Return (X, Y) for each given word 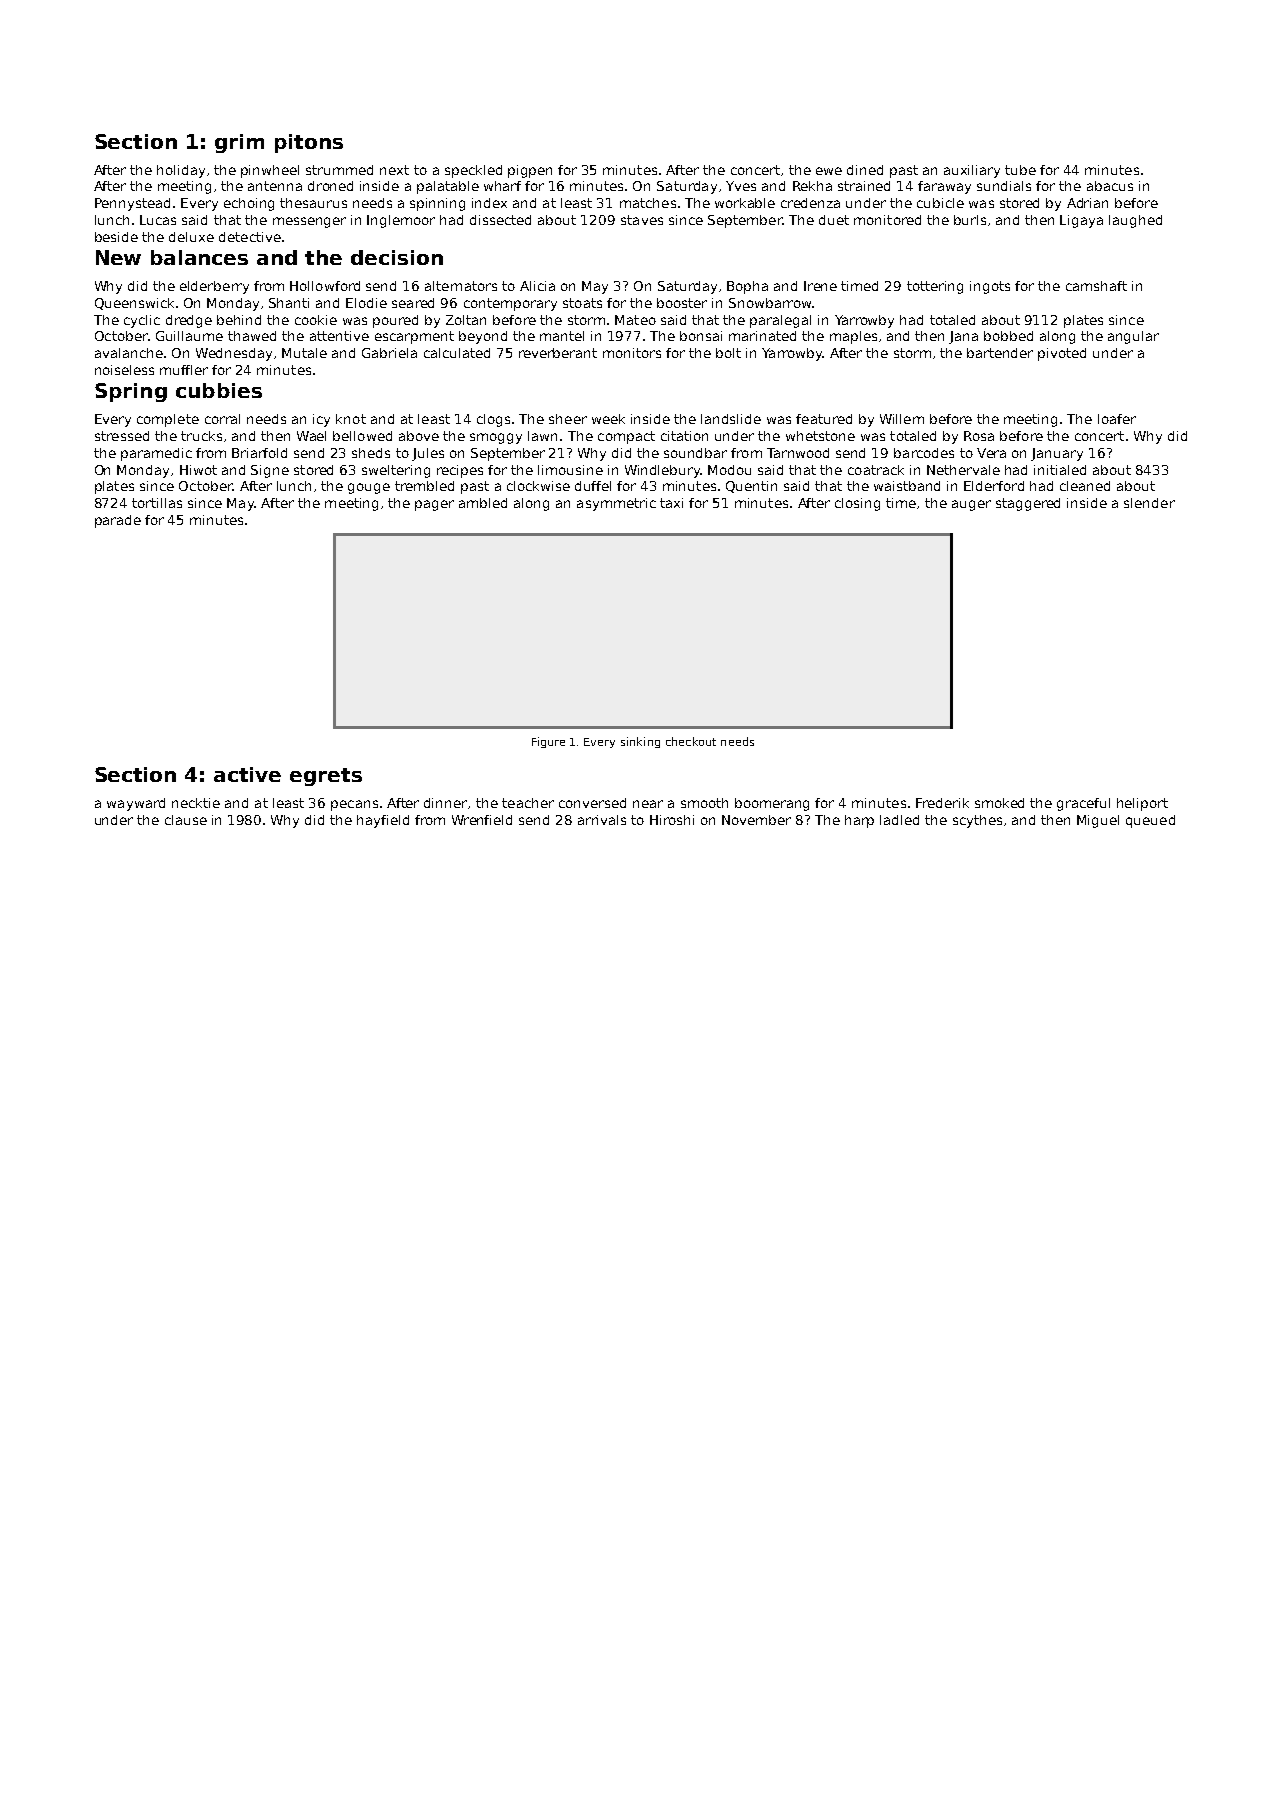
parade (118, 521)
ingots (990, 287)
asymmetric (616, 504)
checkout (691, 741)
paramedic (156, 454)
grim (239, 143)
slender (1149, 503)
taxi (671, 503)
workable (745, 203)
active (247, 774)
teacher (528, 803)
